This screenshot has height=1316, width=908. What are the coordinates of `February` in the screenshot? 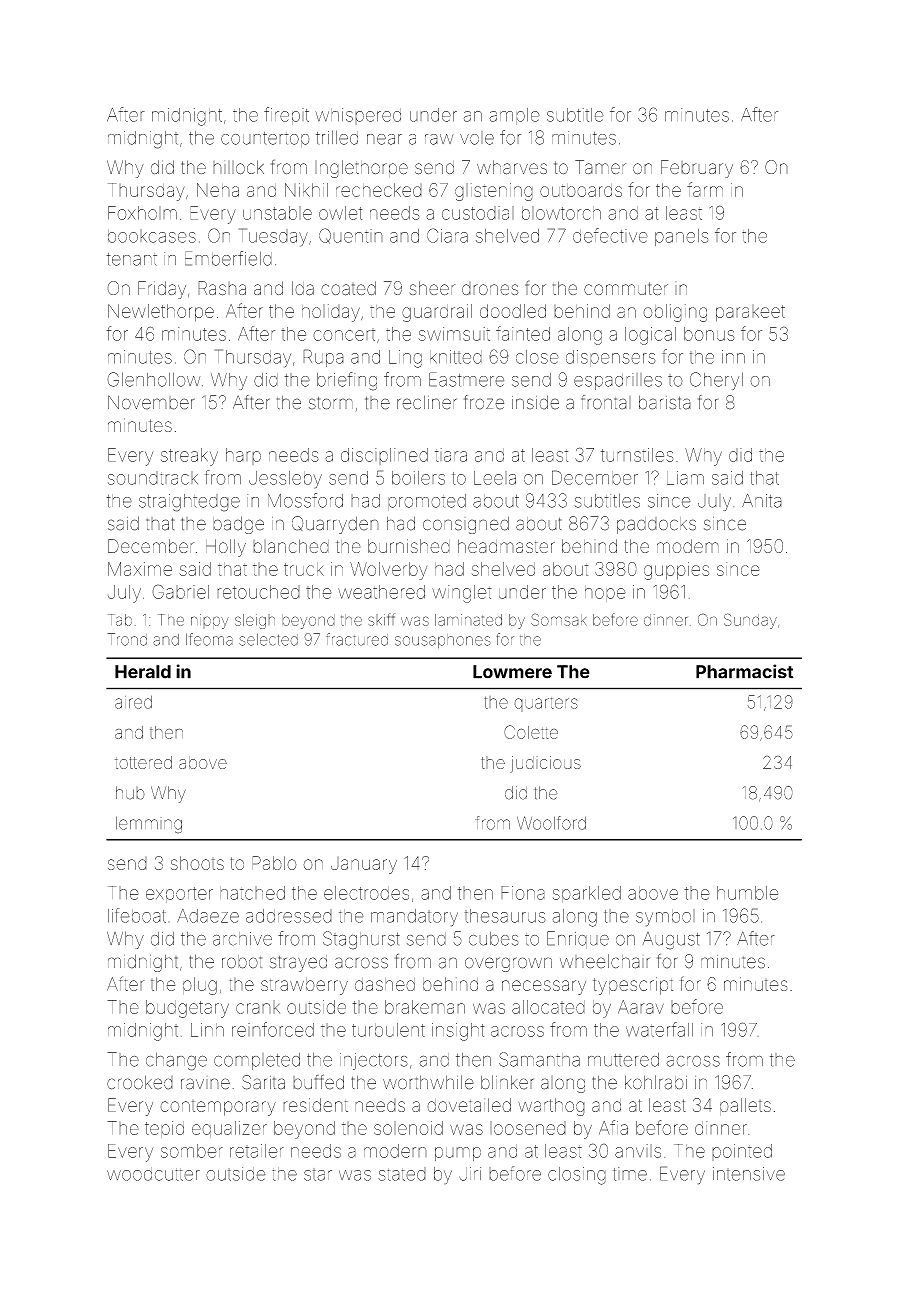 It's located at (697, 169).
